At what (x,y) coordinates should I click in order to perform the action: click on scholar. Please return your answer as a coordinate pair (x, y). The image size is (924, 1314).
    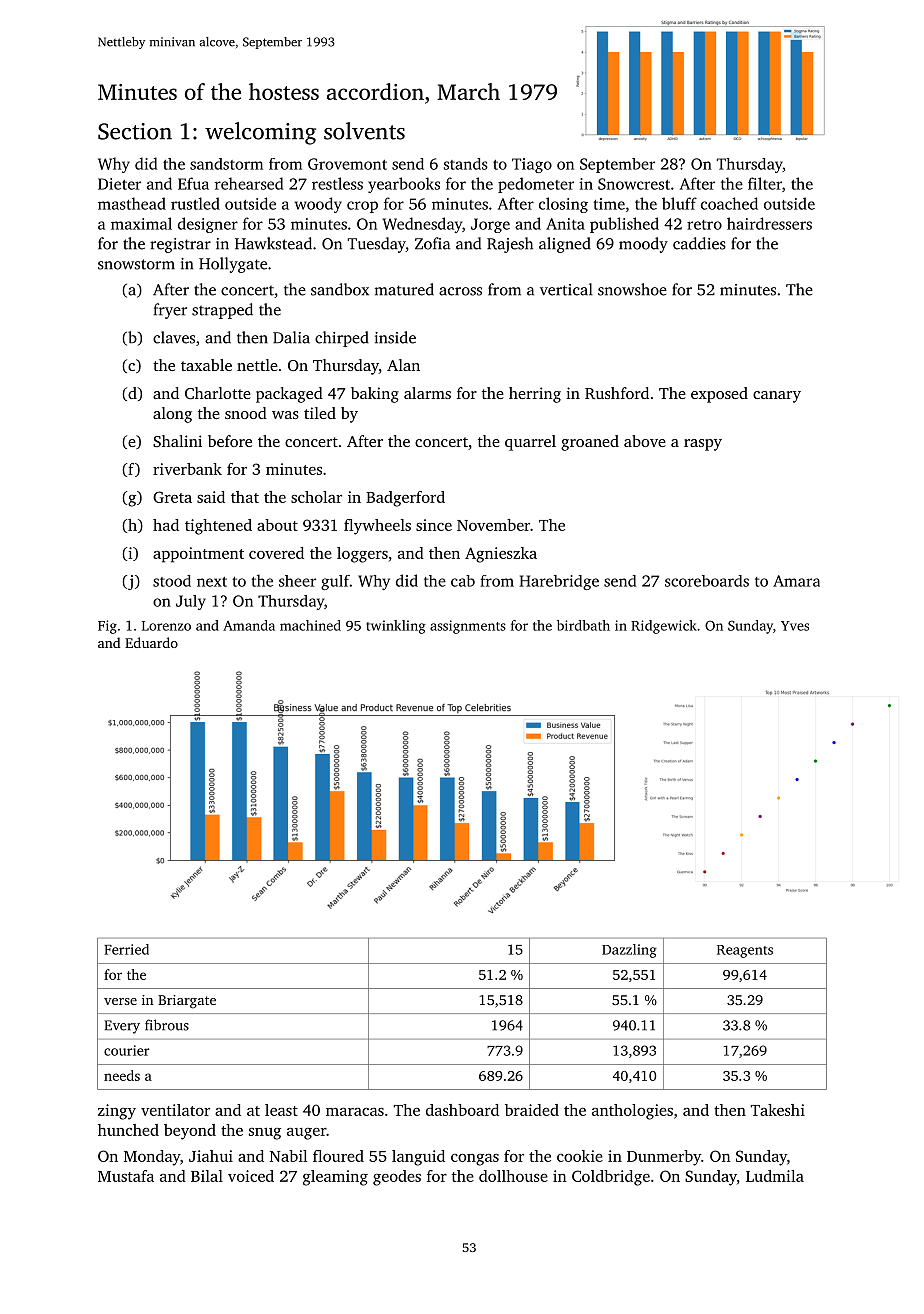
    Looking at the image, I should click on (316, 497).
